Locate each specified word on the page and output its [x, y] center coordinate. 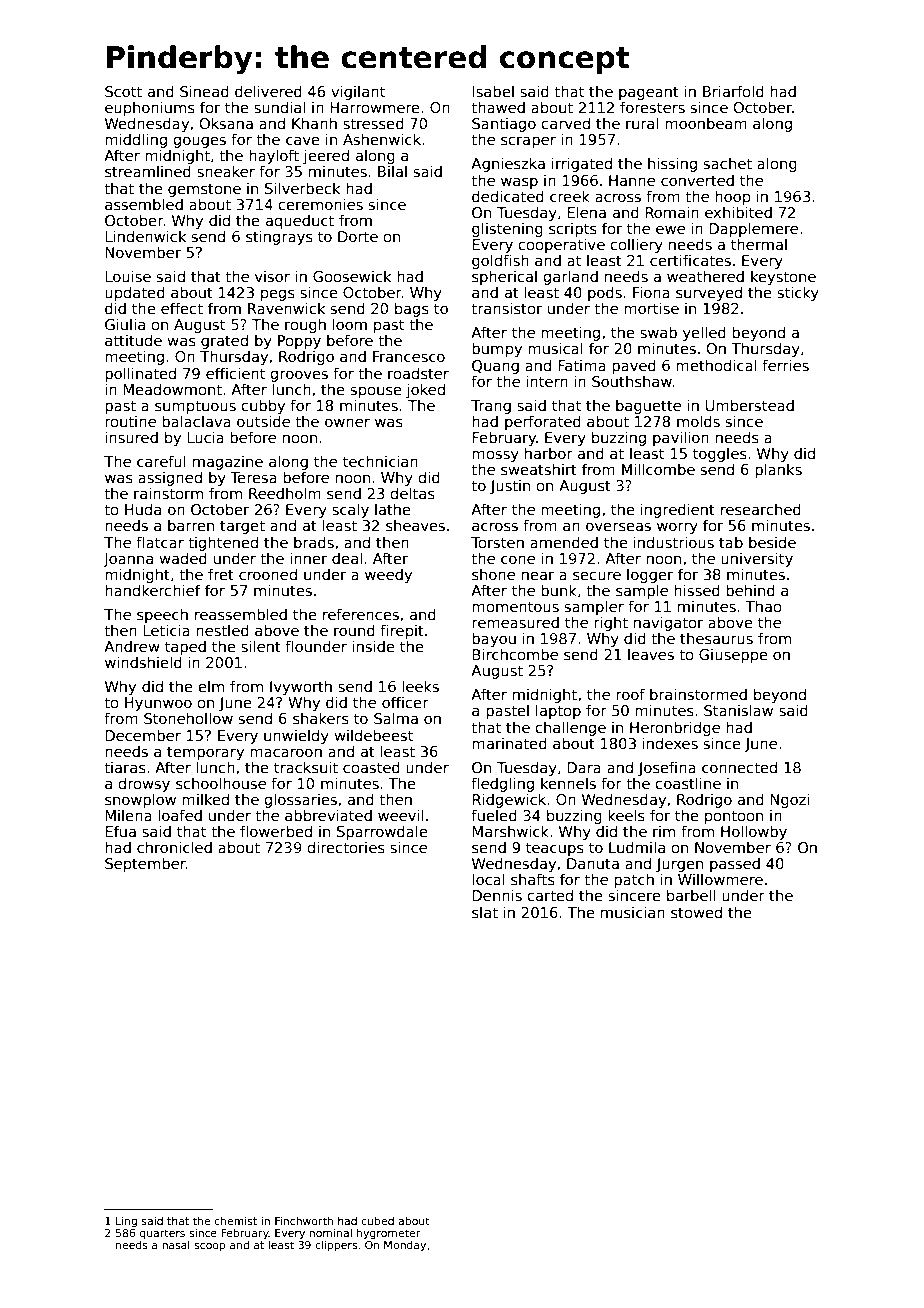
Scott [123, 91]
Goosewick [352, 276]
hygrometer [388, 1233]
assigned [170, 478]
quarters [162, 1234]
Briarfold [733, 91]
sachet [728, 163]
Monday [405, 1245]
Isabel [493, 91]
